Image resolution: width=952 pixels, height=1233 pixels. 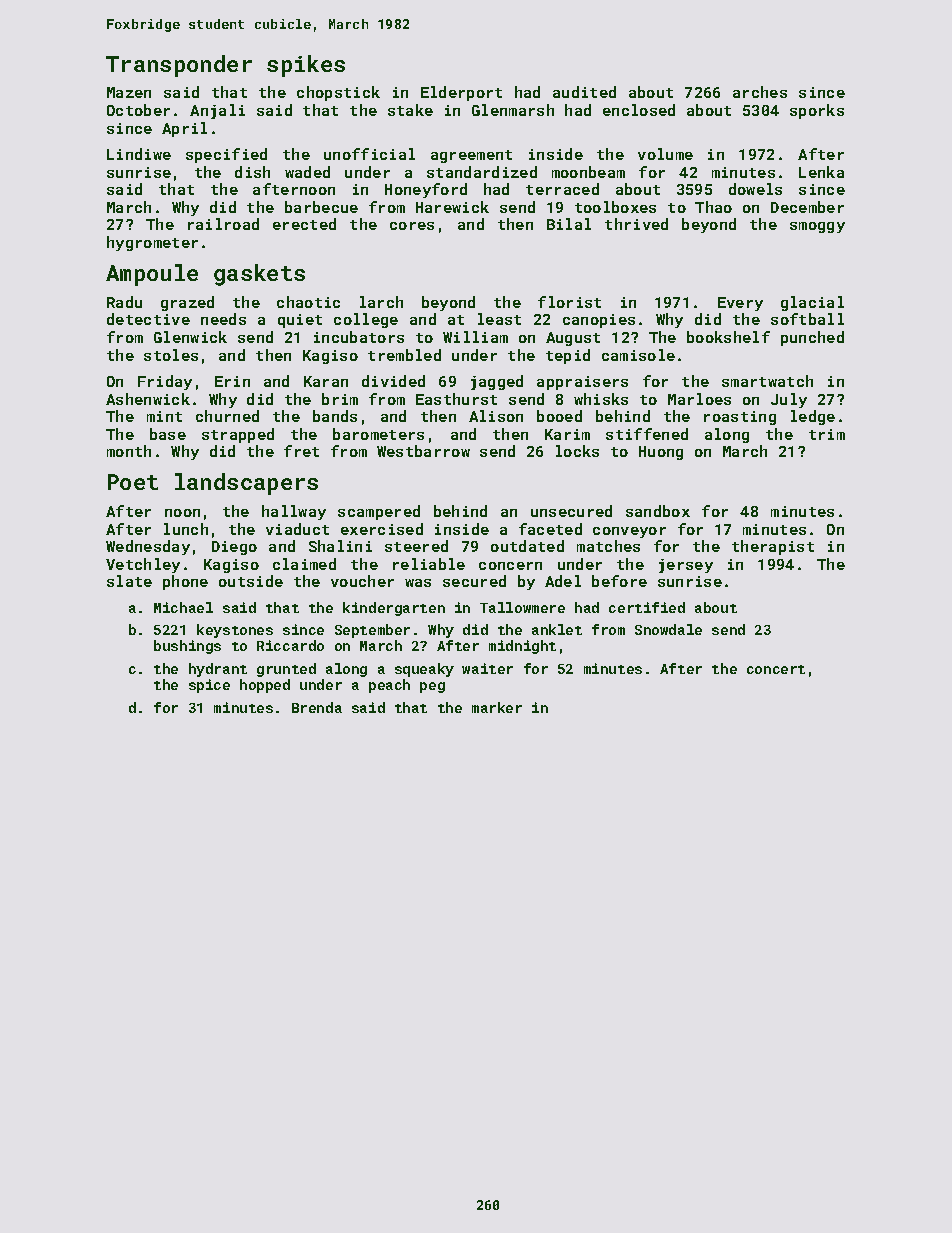 I want to click on Every, so click(x=740, y=304).
